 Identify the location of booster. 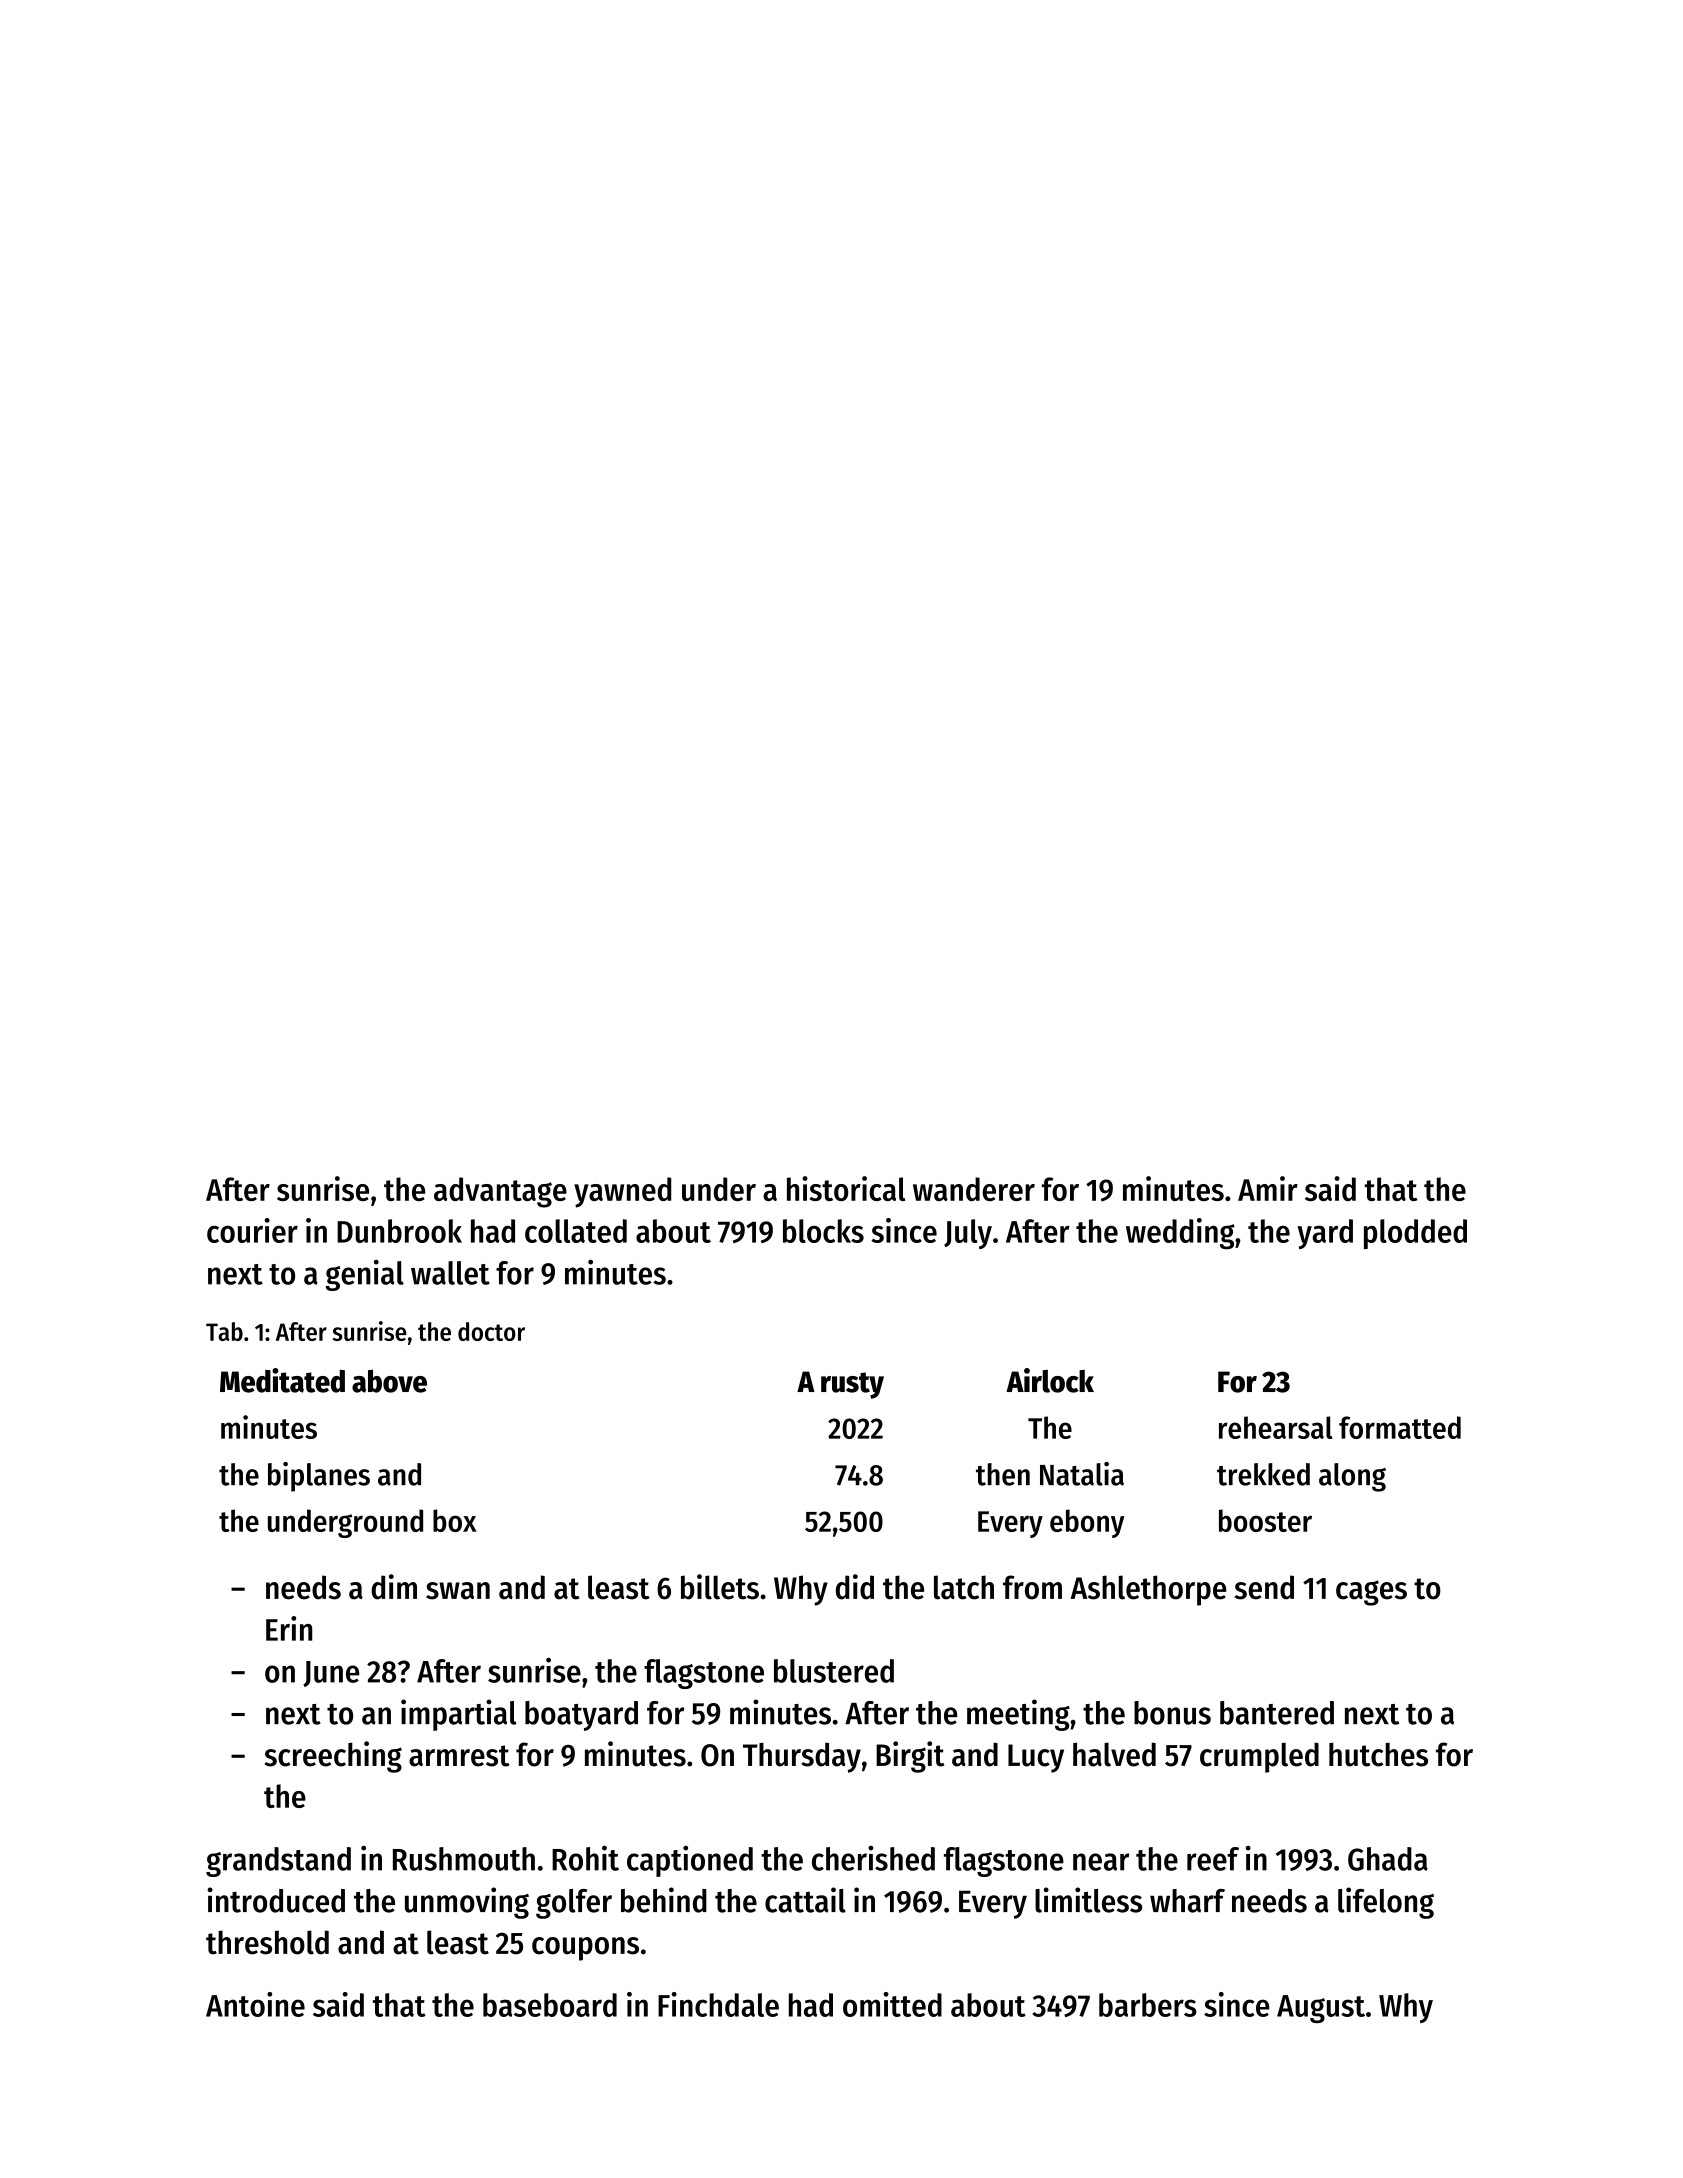
(1265, 1520).
